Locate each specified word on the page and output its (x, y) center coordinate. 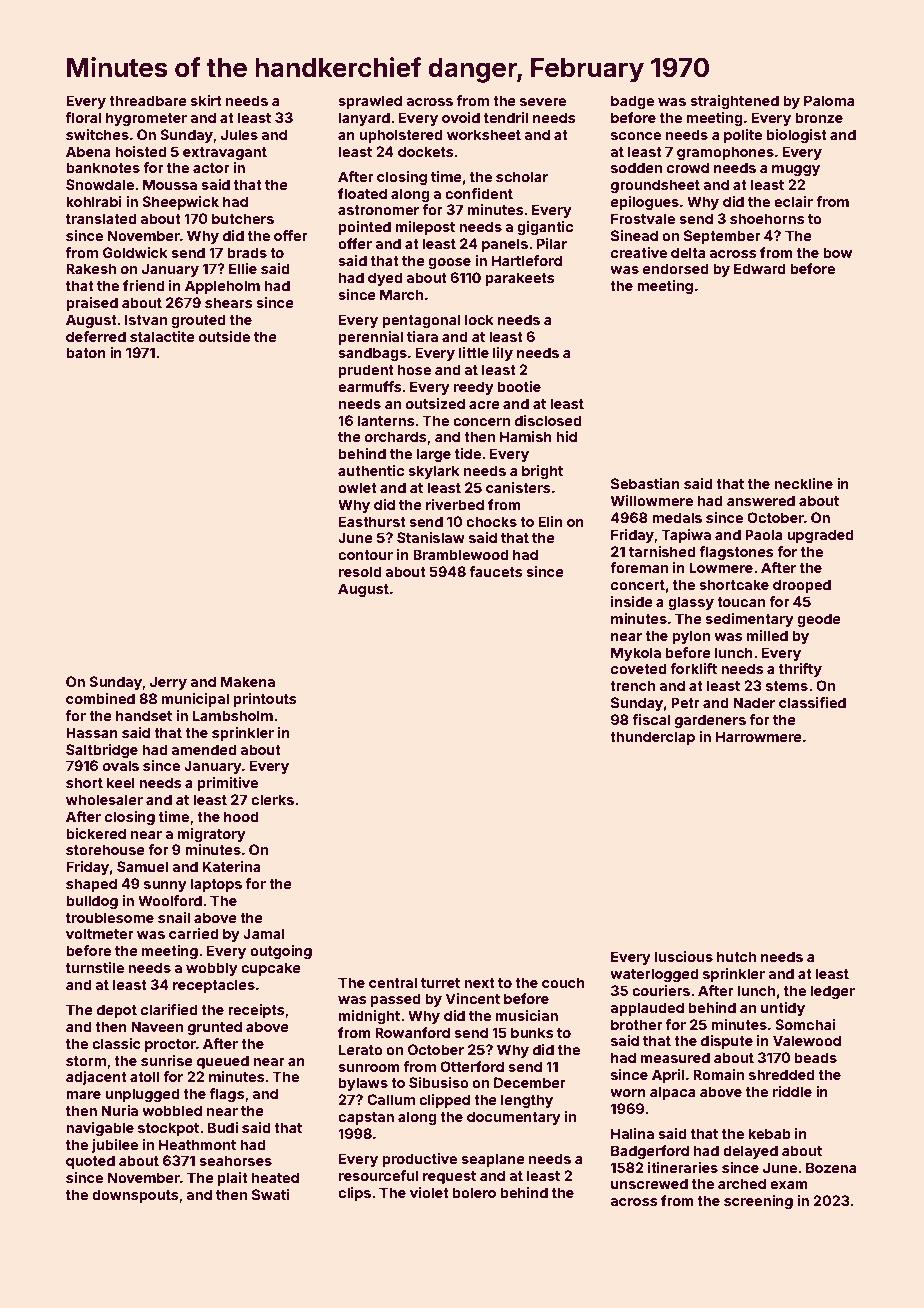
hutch (736, 956)
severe (543, 102)
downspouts (135, 1196)
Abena (88, 151)
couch (563, 982)
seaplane (493, 1160)
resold (360, 571)
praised (92, 304)
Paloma (829, 100)
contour (365, 555)
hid (566, 436)
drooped (802, 586)
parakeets (520, 279)
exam (789, 1185)
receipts (256, 1011)
